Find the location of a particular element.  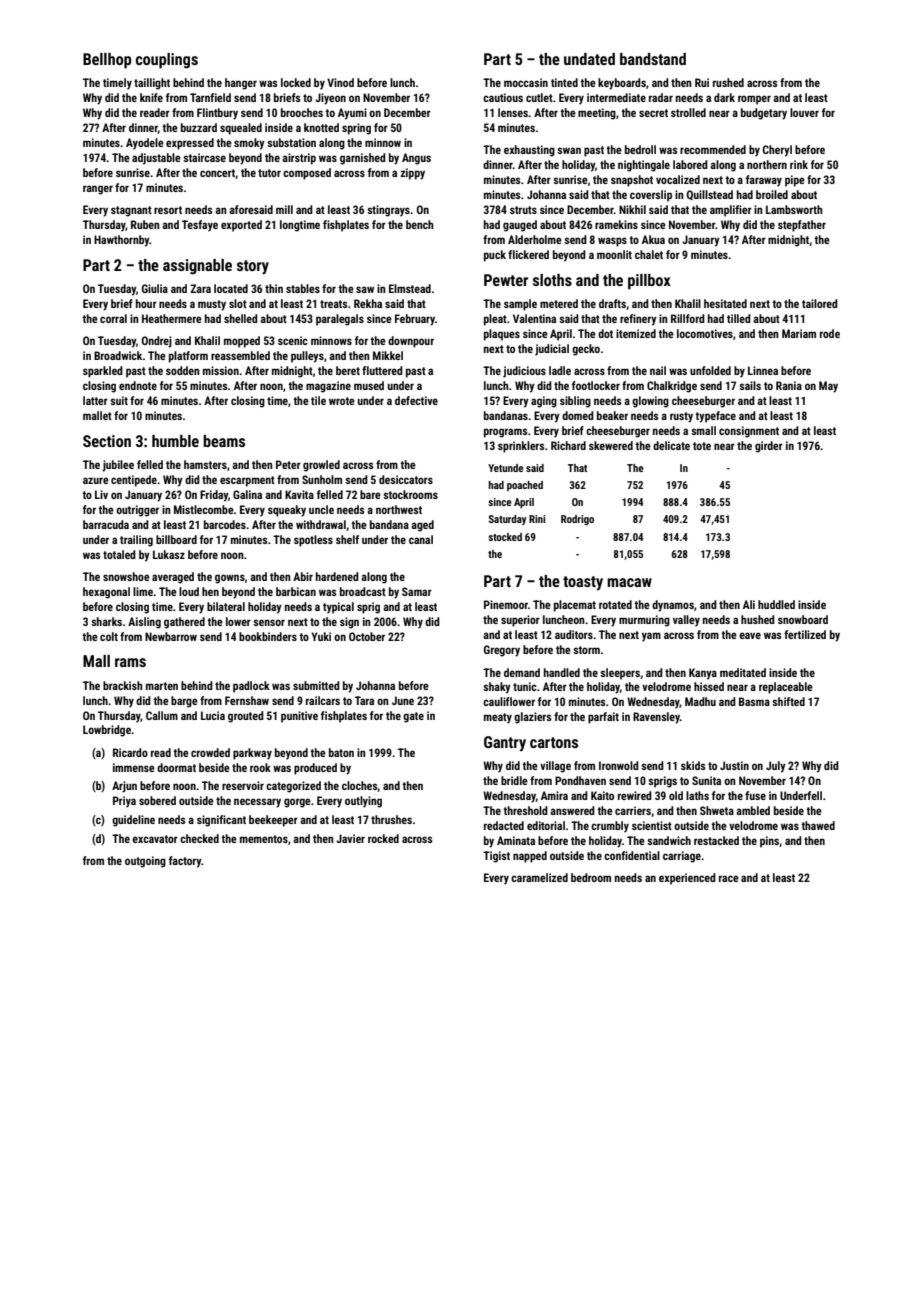

locked is located at coordinates (296, 82).
